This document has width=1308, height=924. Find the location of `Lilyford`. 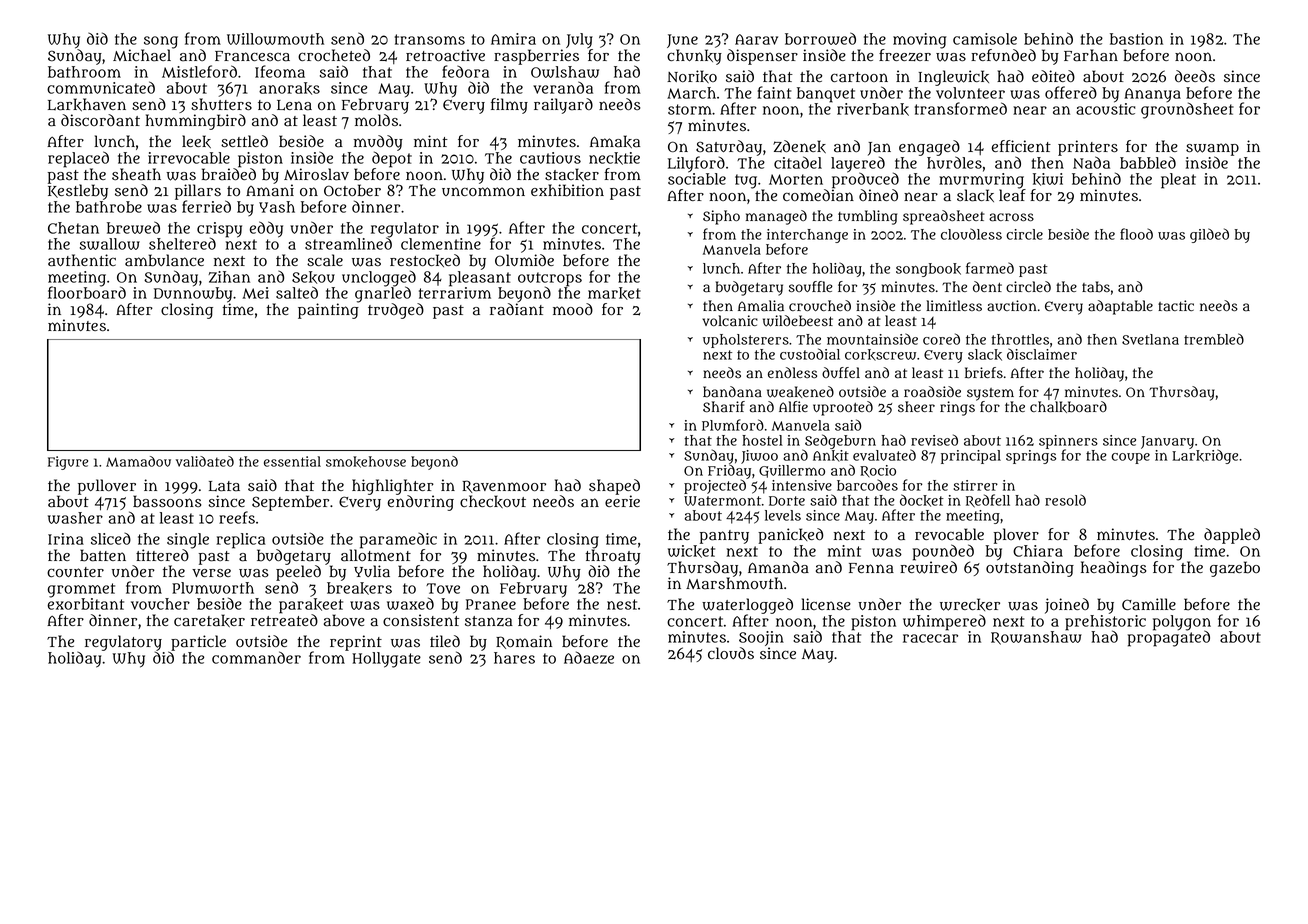

Lilyford is located at coordinates (696, 164).
